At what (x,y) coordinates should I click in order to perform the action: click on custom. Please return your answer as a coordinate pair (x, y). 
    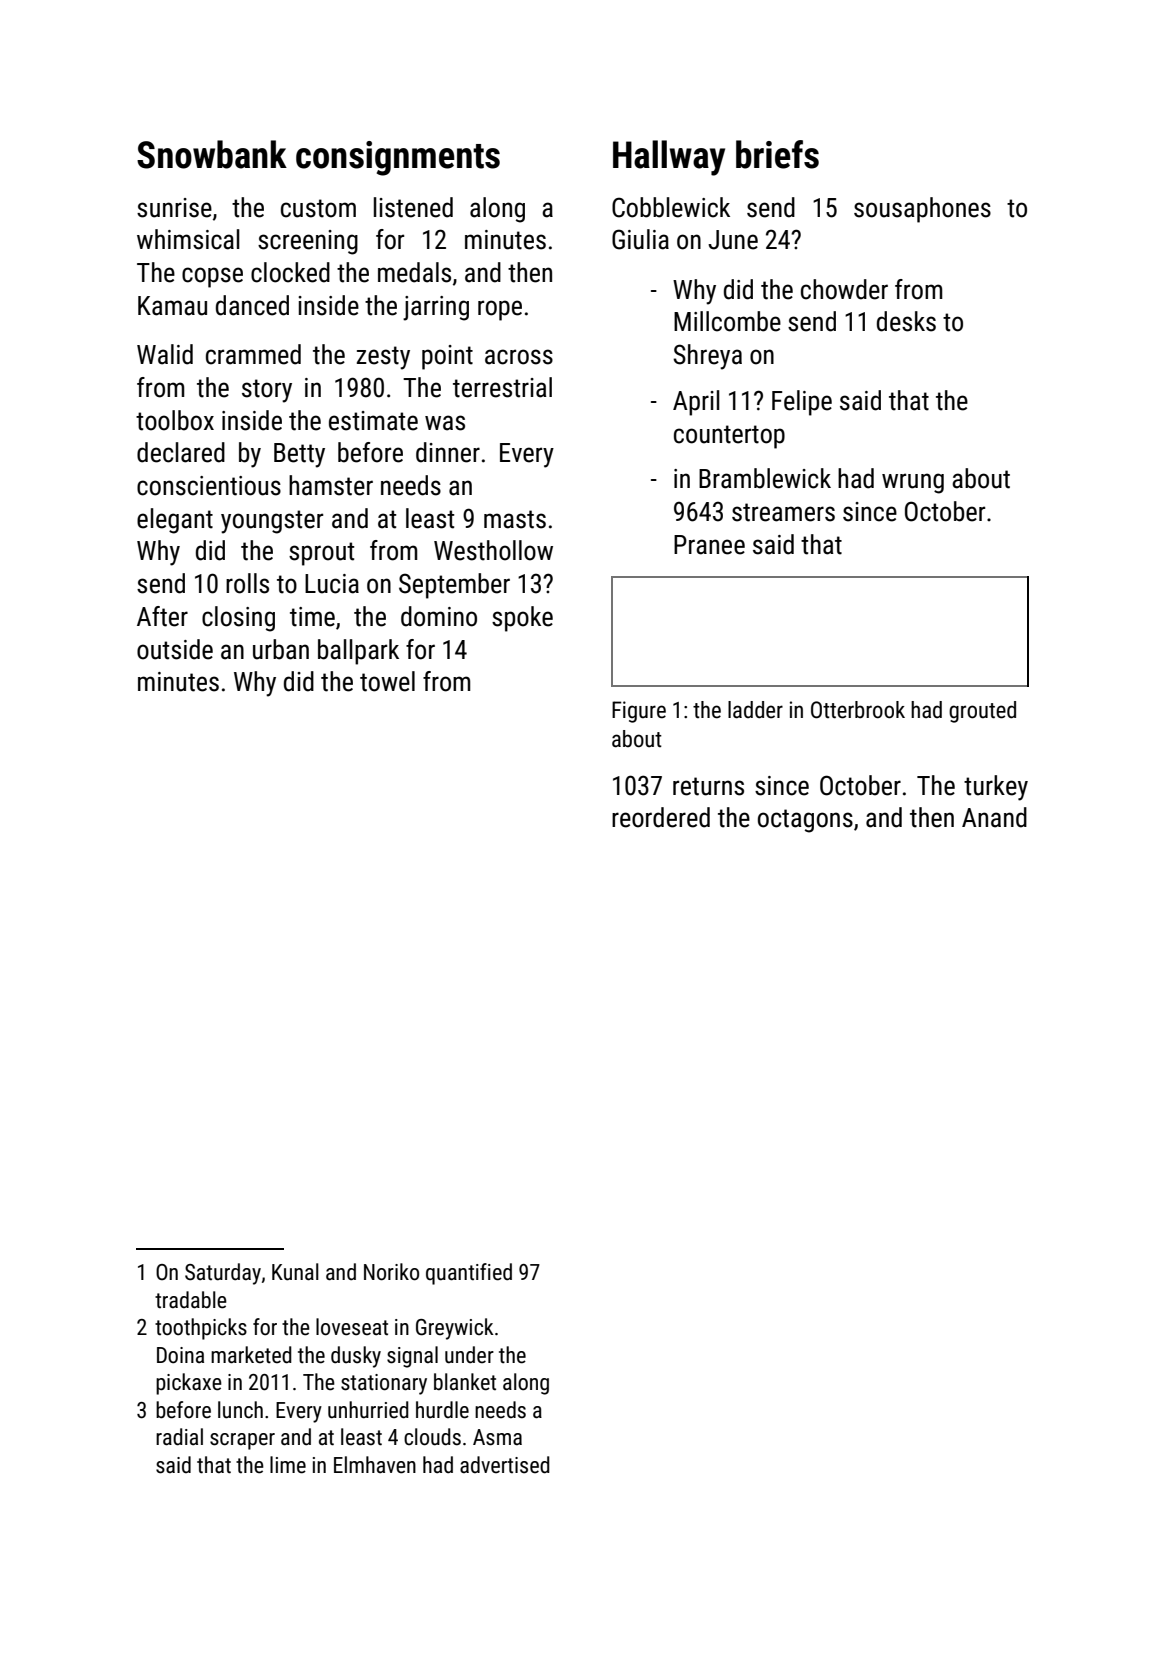
    Looking at the image, I should click on (318, 208).
